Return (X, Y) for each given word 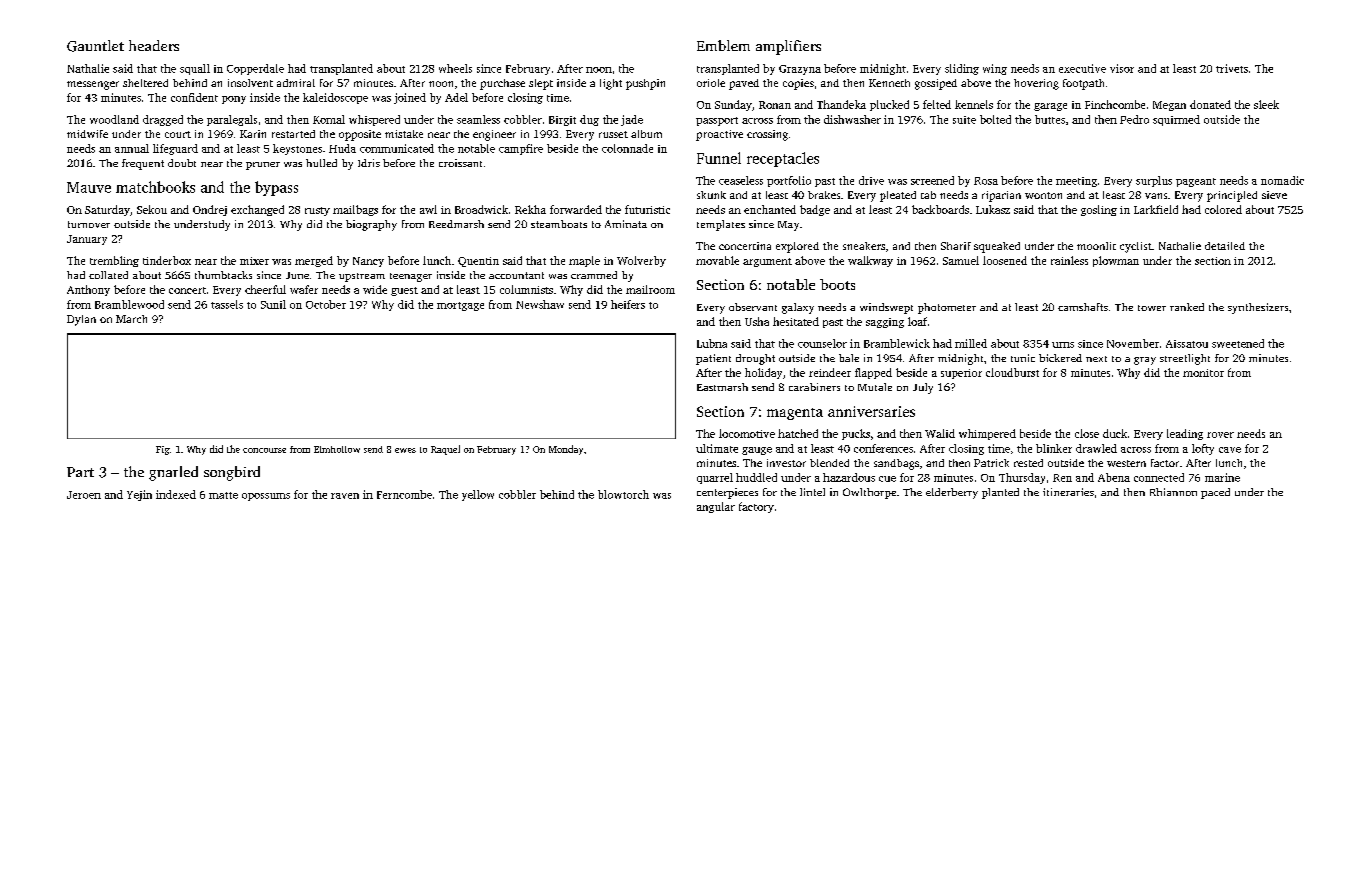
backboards (940, 209)
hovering (1036, 84)
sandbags (896, 464)
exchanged (257, 210)
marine (1222, 477)
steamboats (559, 224)
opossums (266, 497)
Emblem (723, 45)
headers (154, 45)
